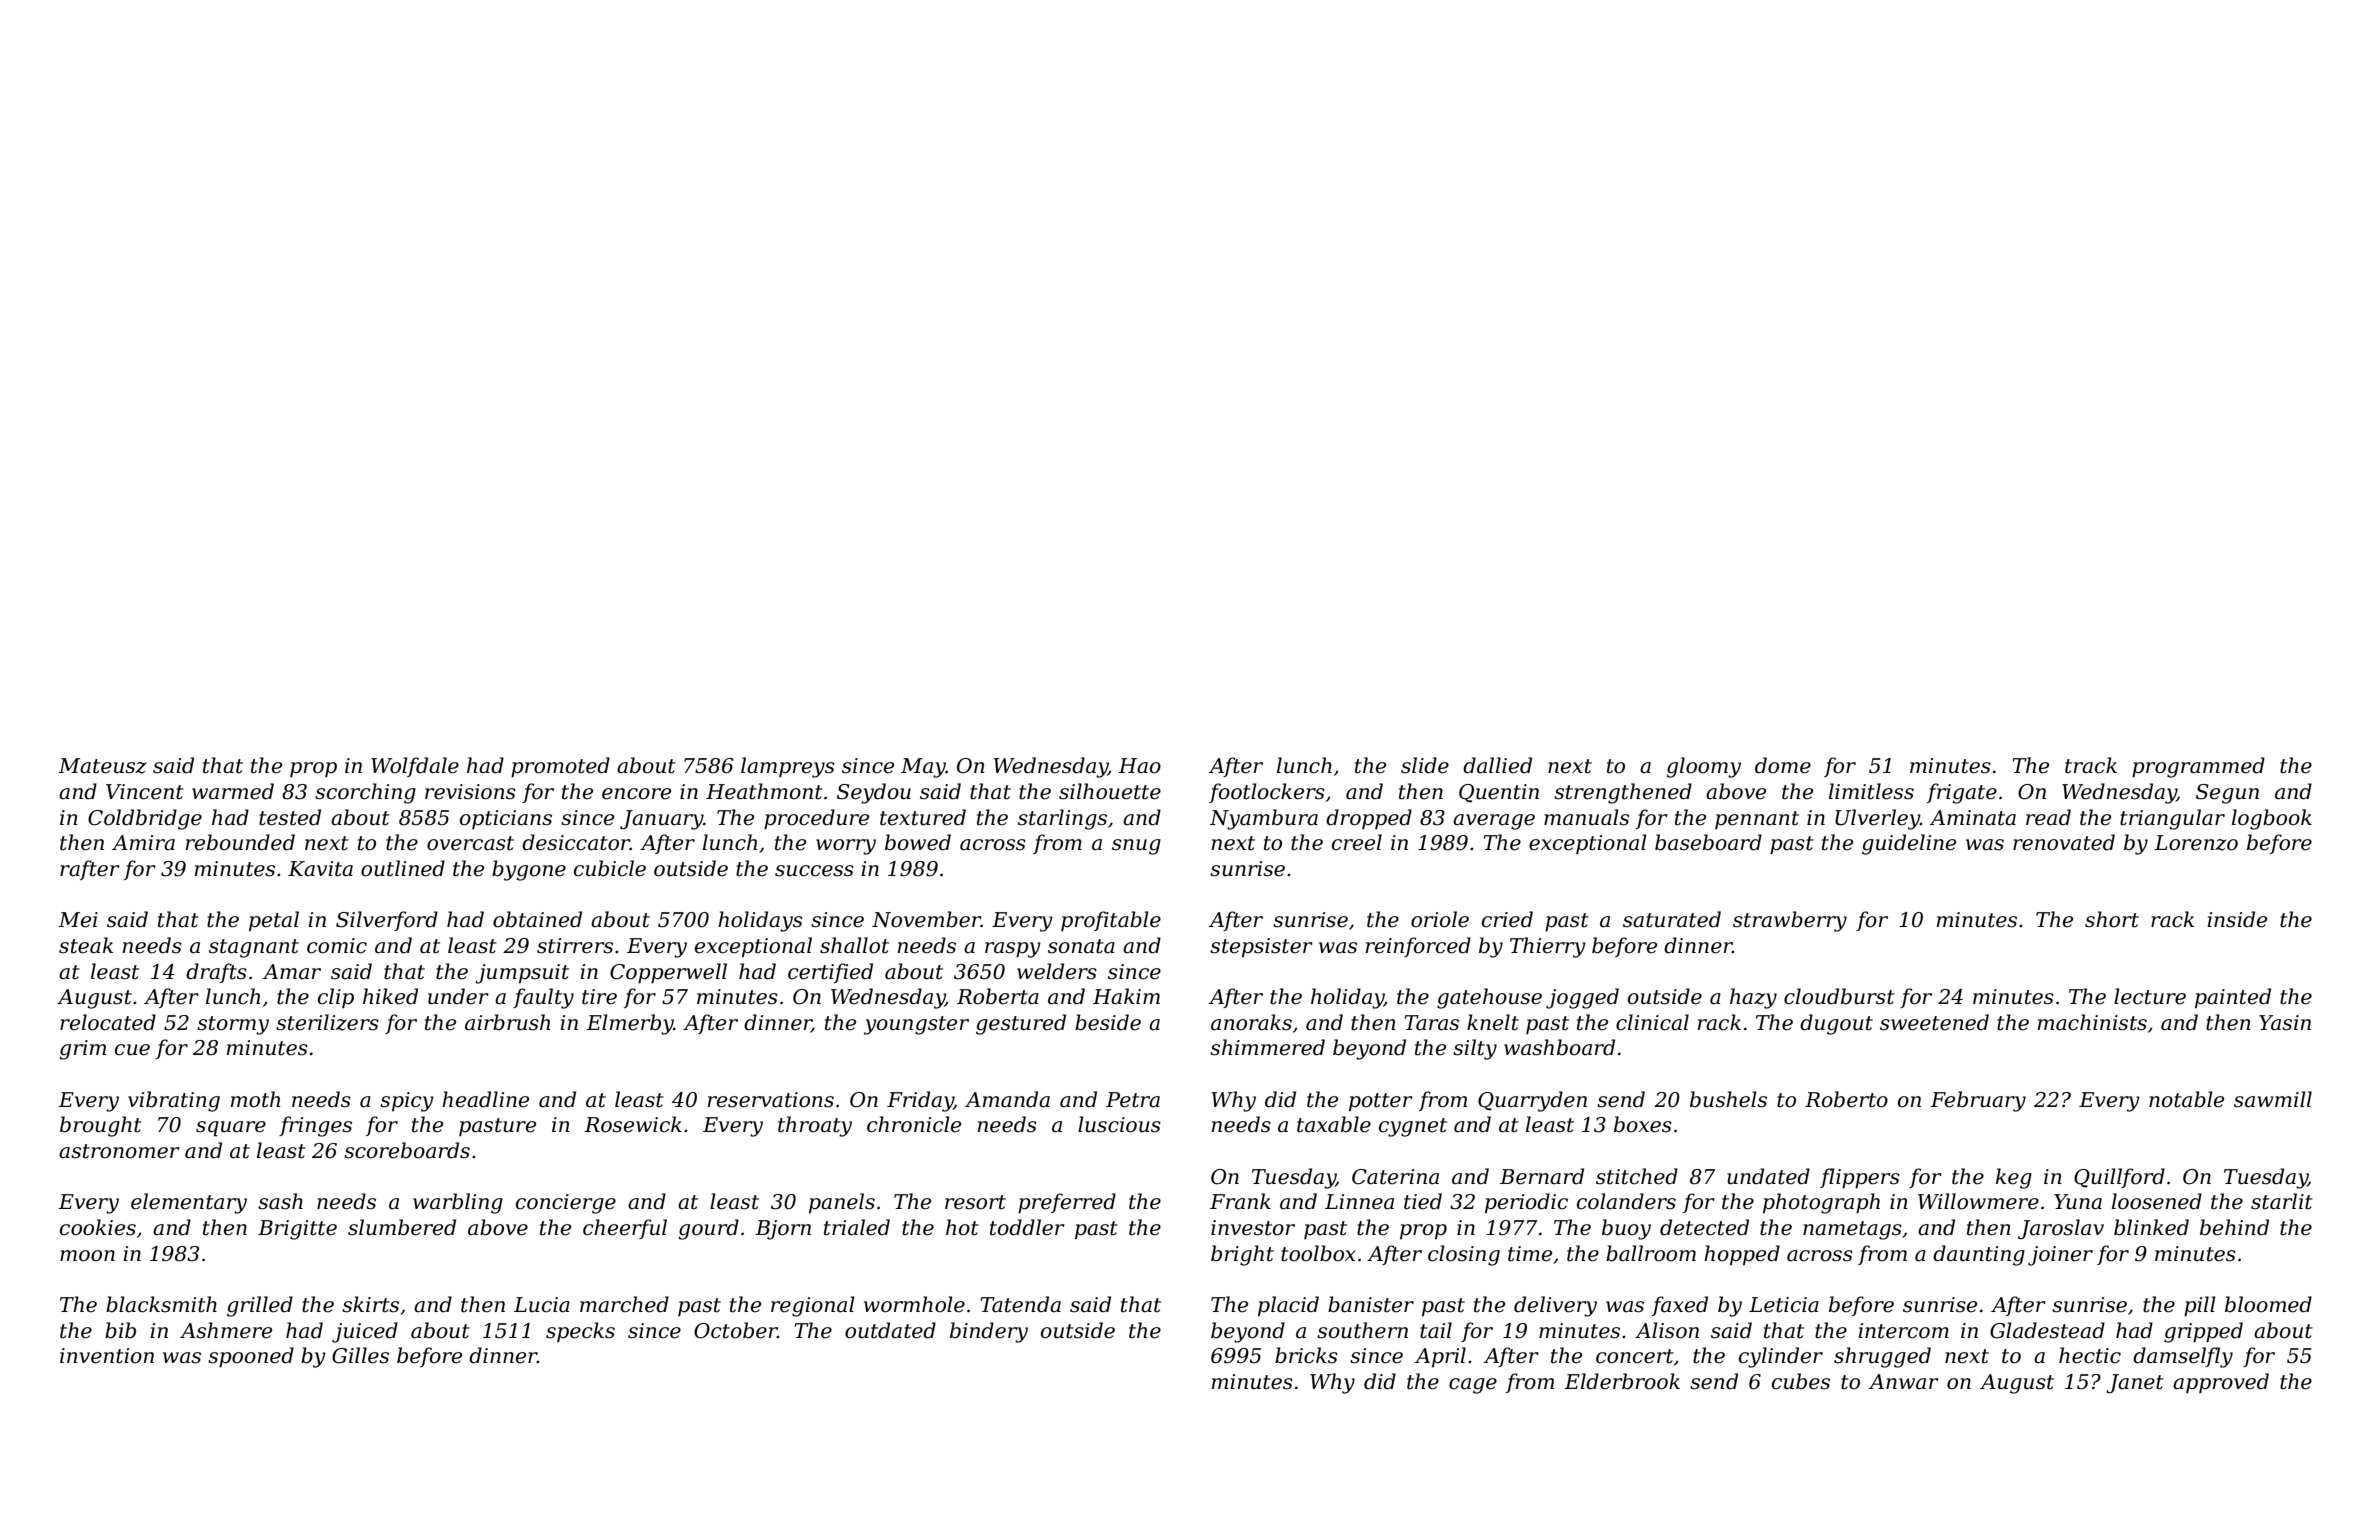 The image size is (2372, 1535). Describe the element at coordinates (1494, 822) in the screenshot. I see `average` at that location.
